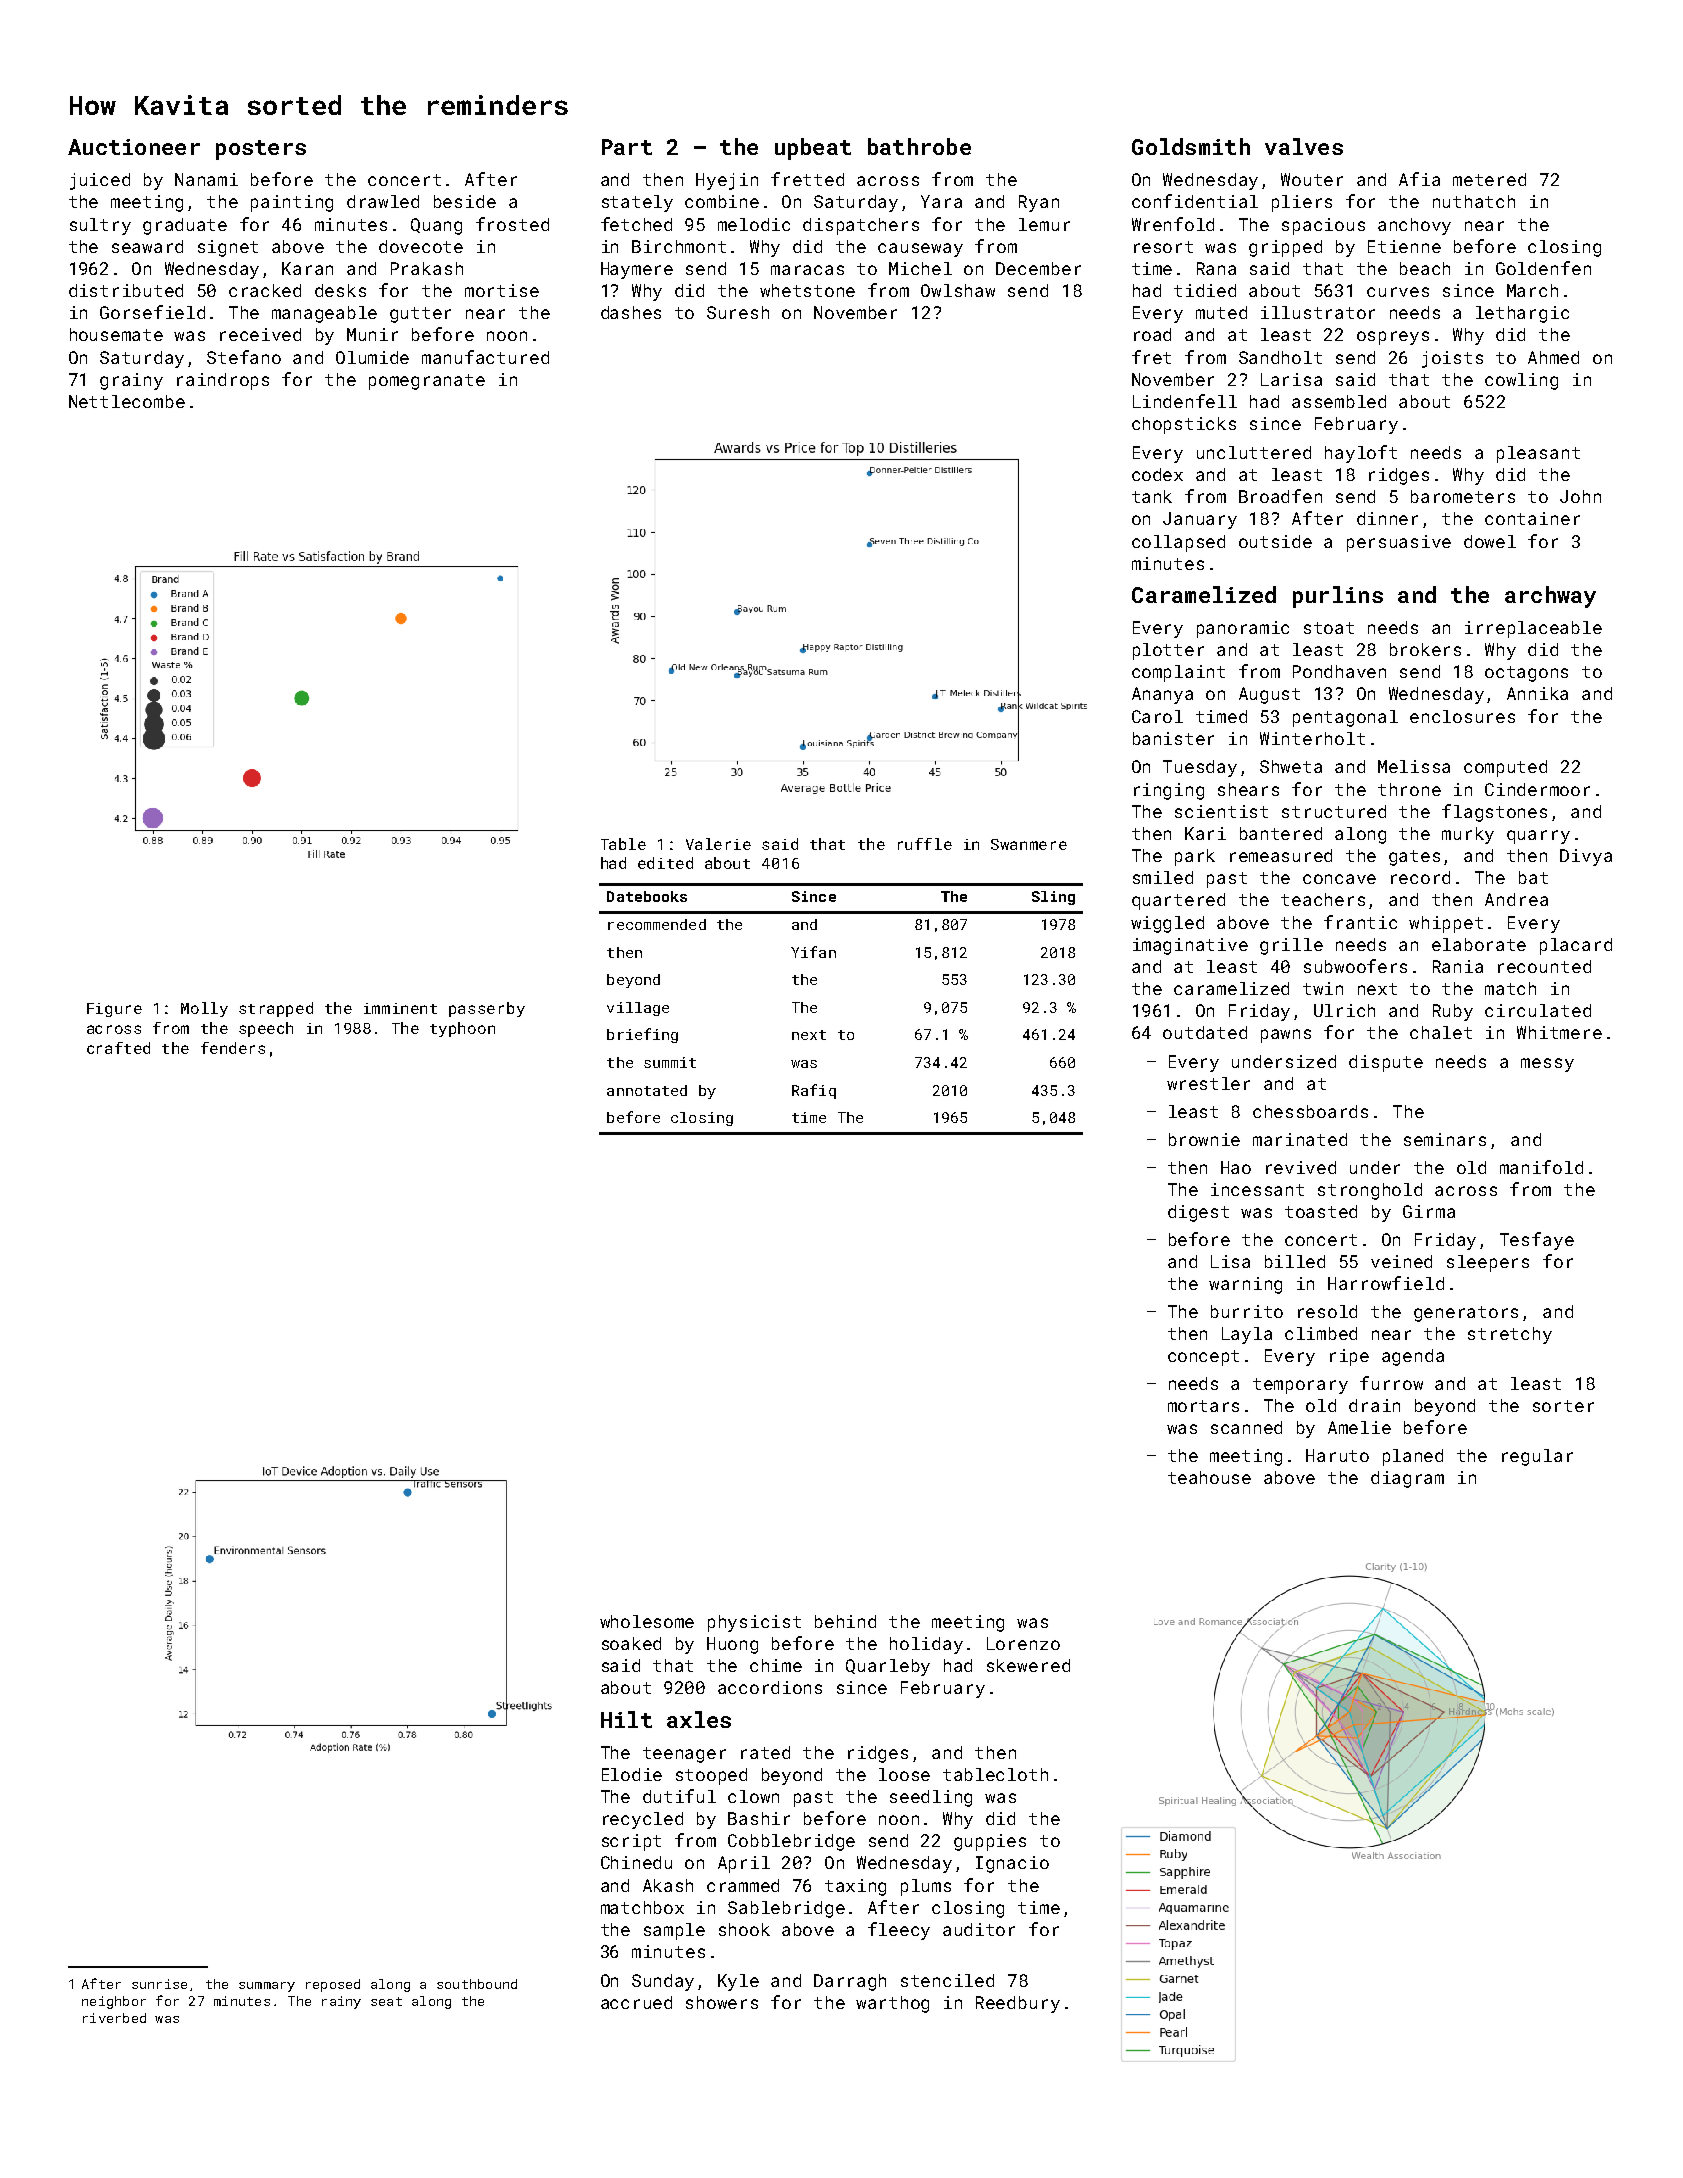 The height and width of the screenshot is (2178, 1683). Describe the element at coordinates (333, 1985) in the screenshot. I see `reposed` at that location.
